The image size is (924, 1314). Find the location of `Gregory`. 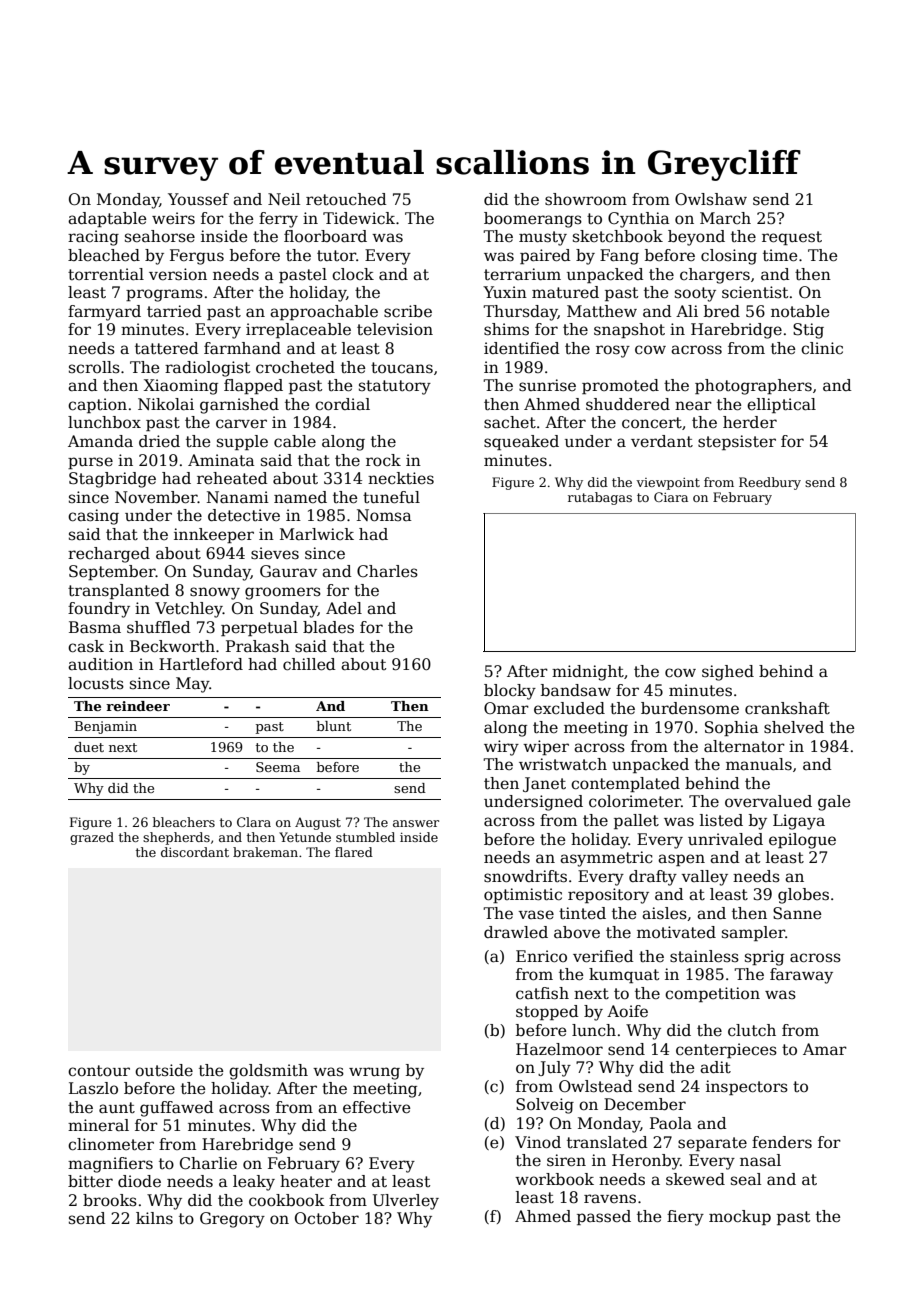

Gregory is located at coordinates (232, 1220).
